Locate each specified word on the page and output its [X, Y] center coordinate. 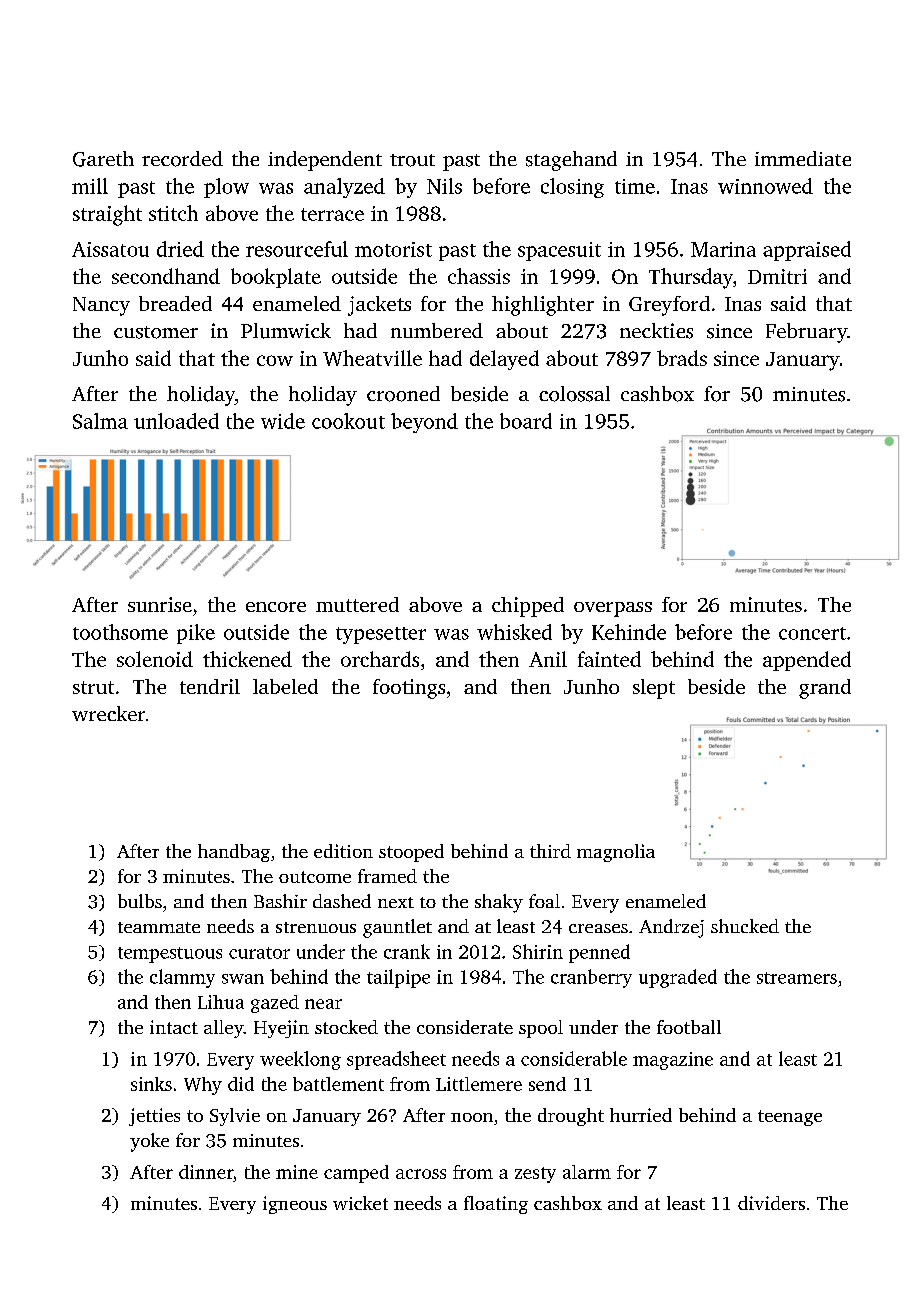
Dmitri [777, 276]
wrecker [108, 713]
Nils [444, 186]
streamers [797, 978]
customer [156, 332]
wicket [360, 1203]
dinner [206, 1172]
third [550, 851]
